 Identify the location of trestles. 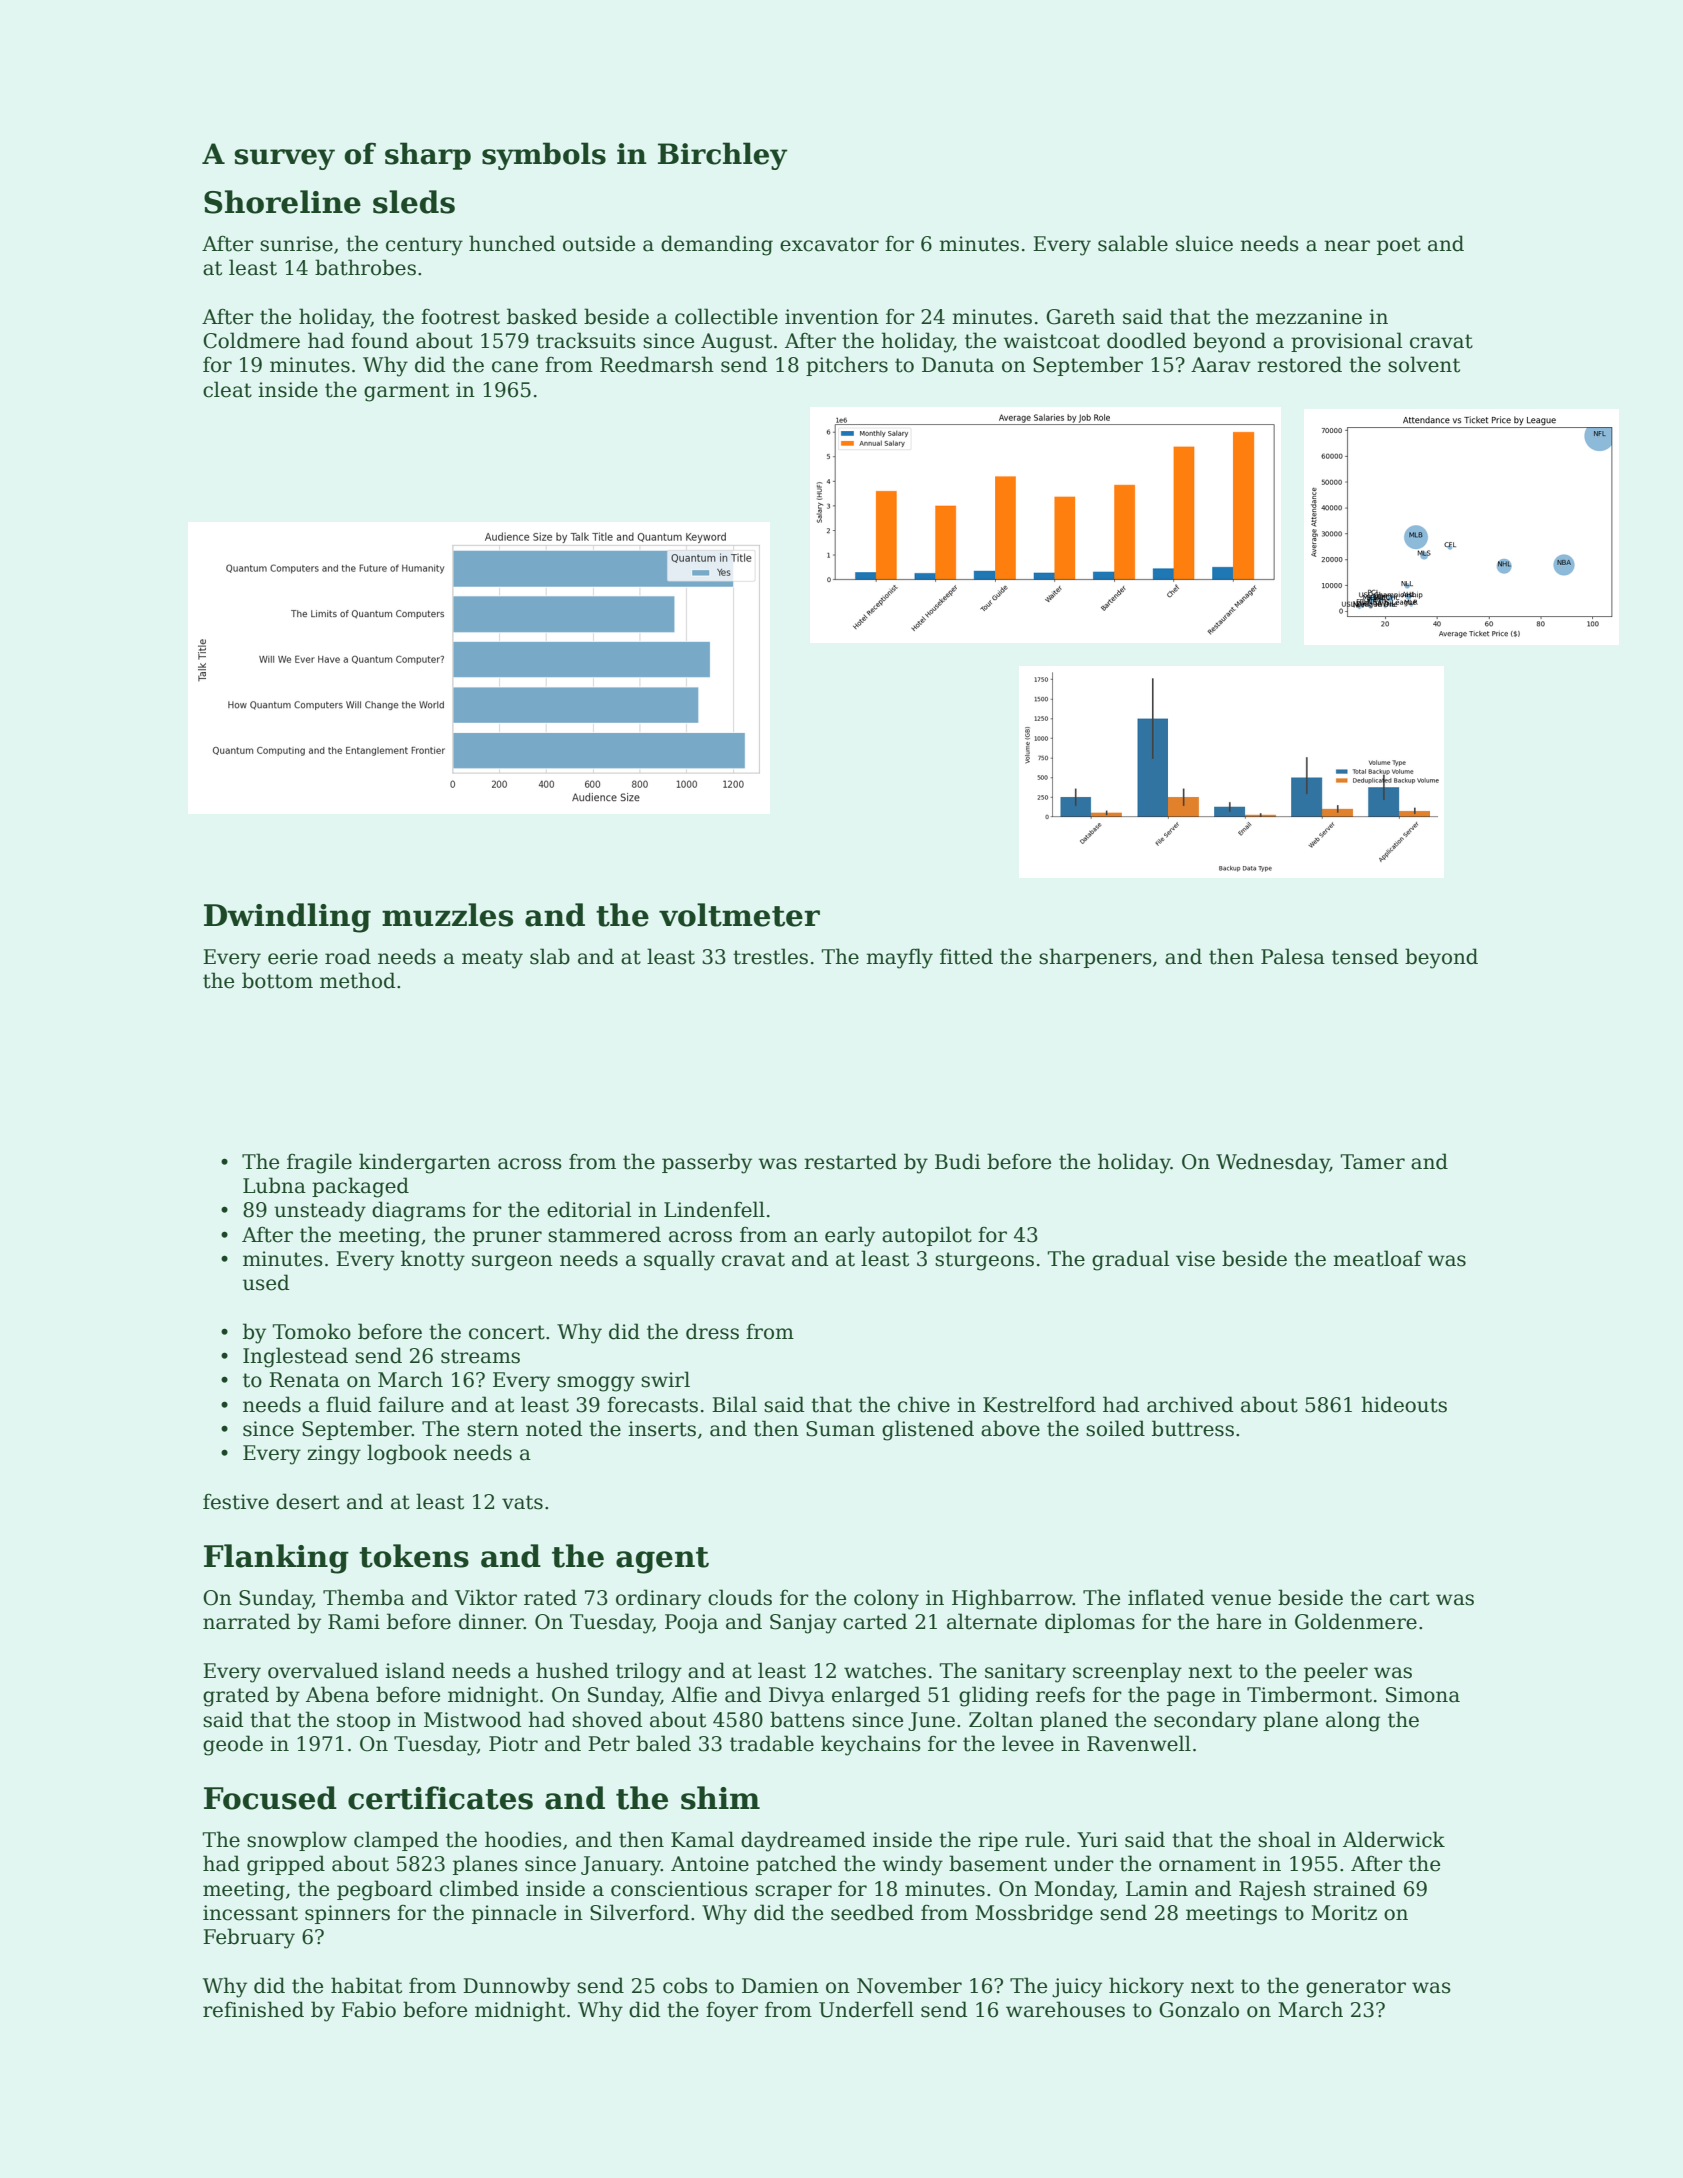
(770, 956).
